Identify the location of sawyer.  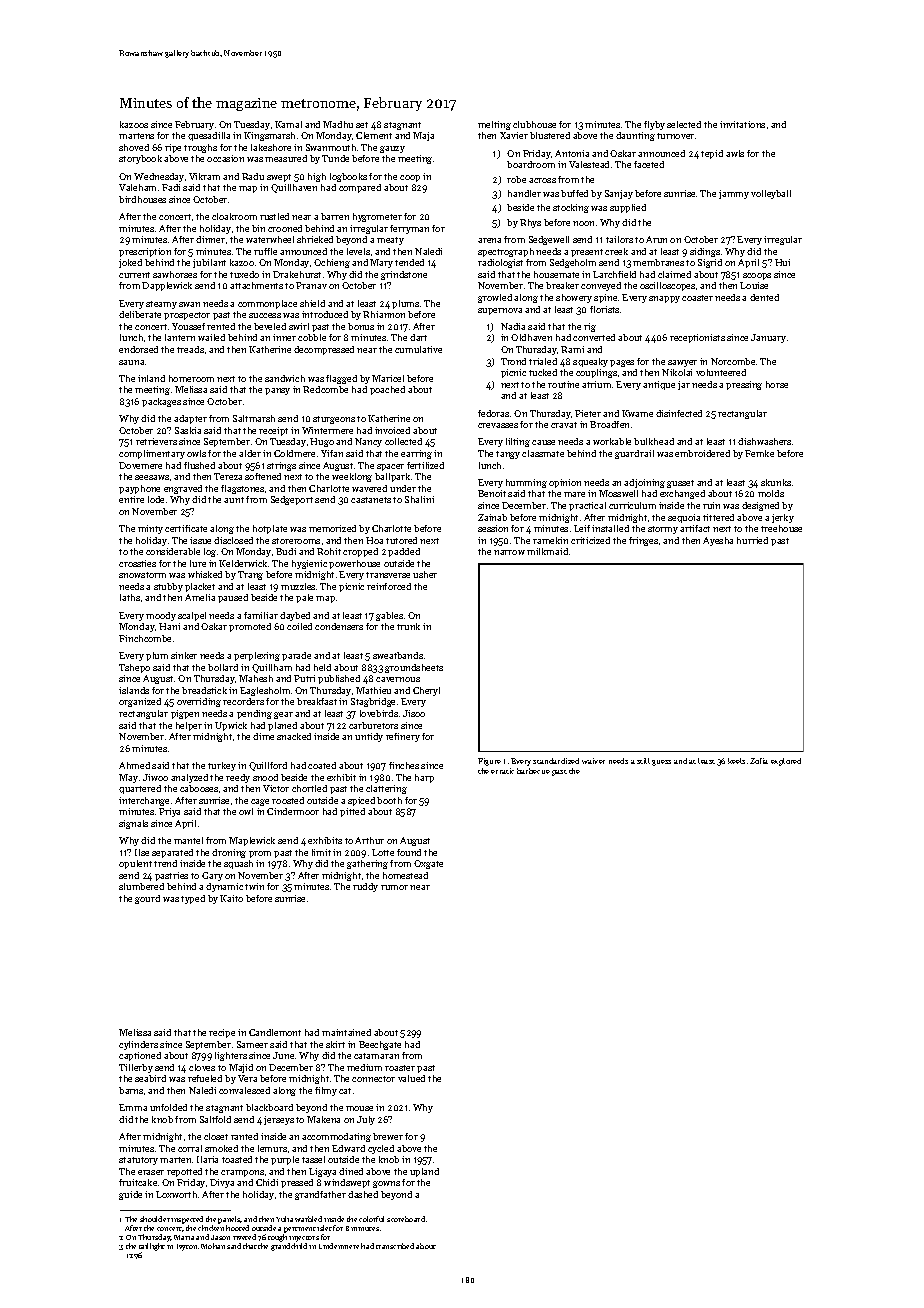
(682, 363).
